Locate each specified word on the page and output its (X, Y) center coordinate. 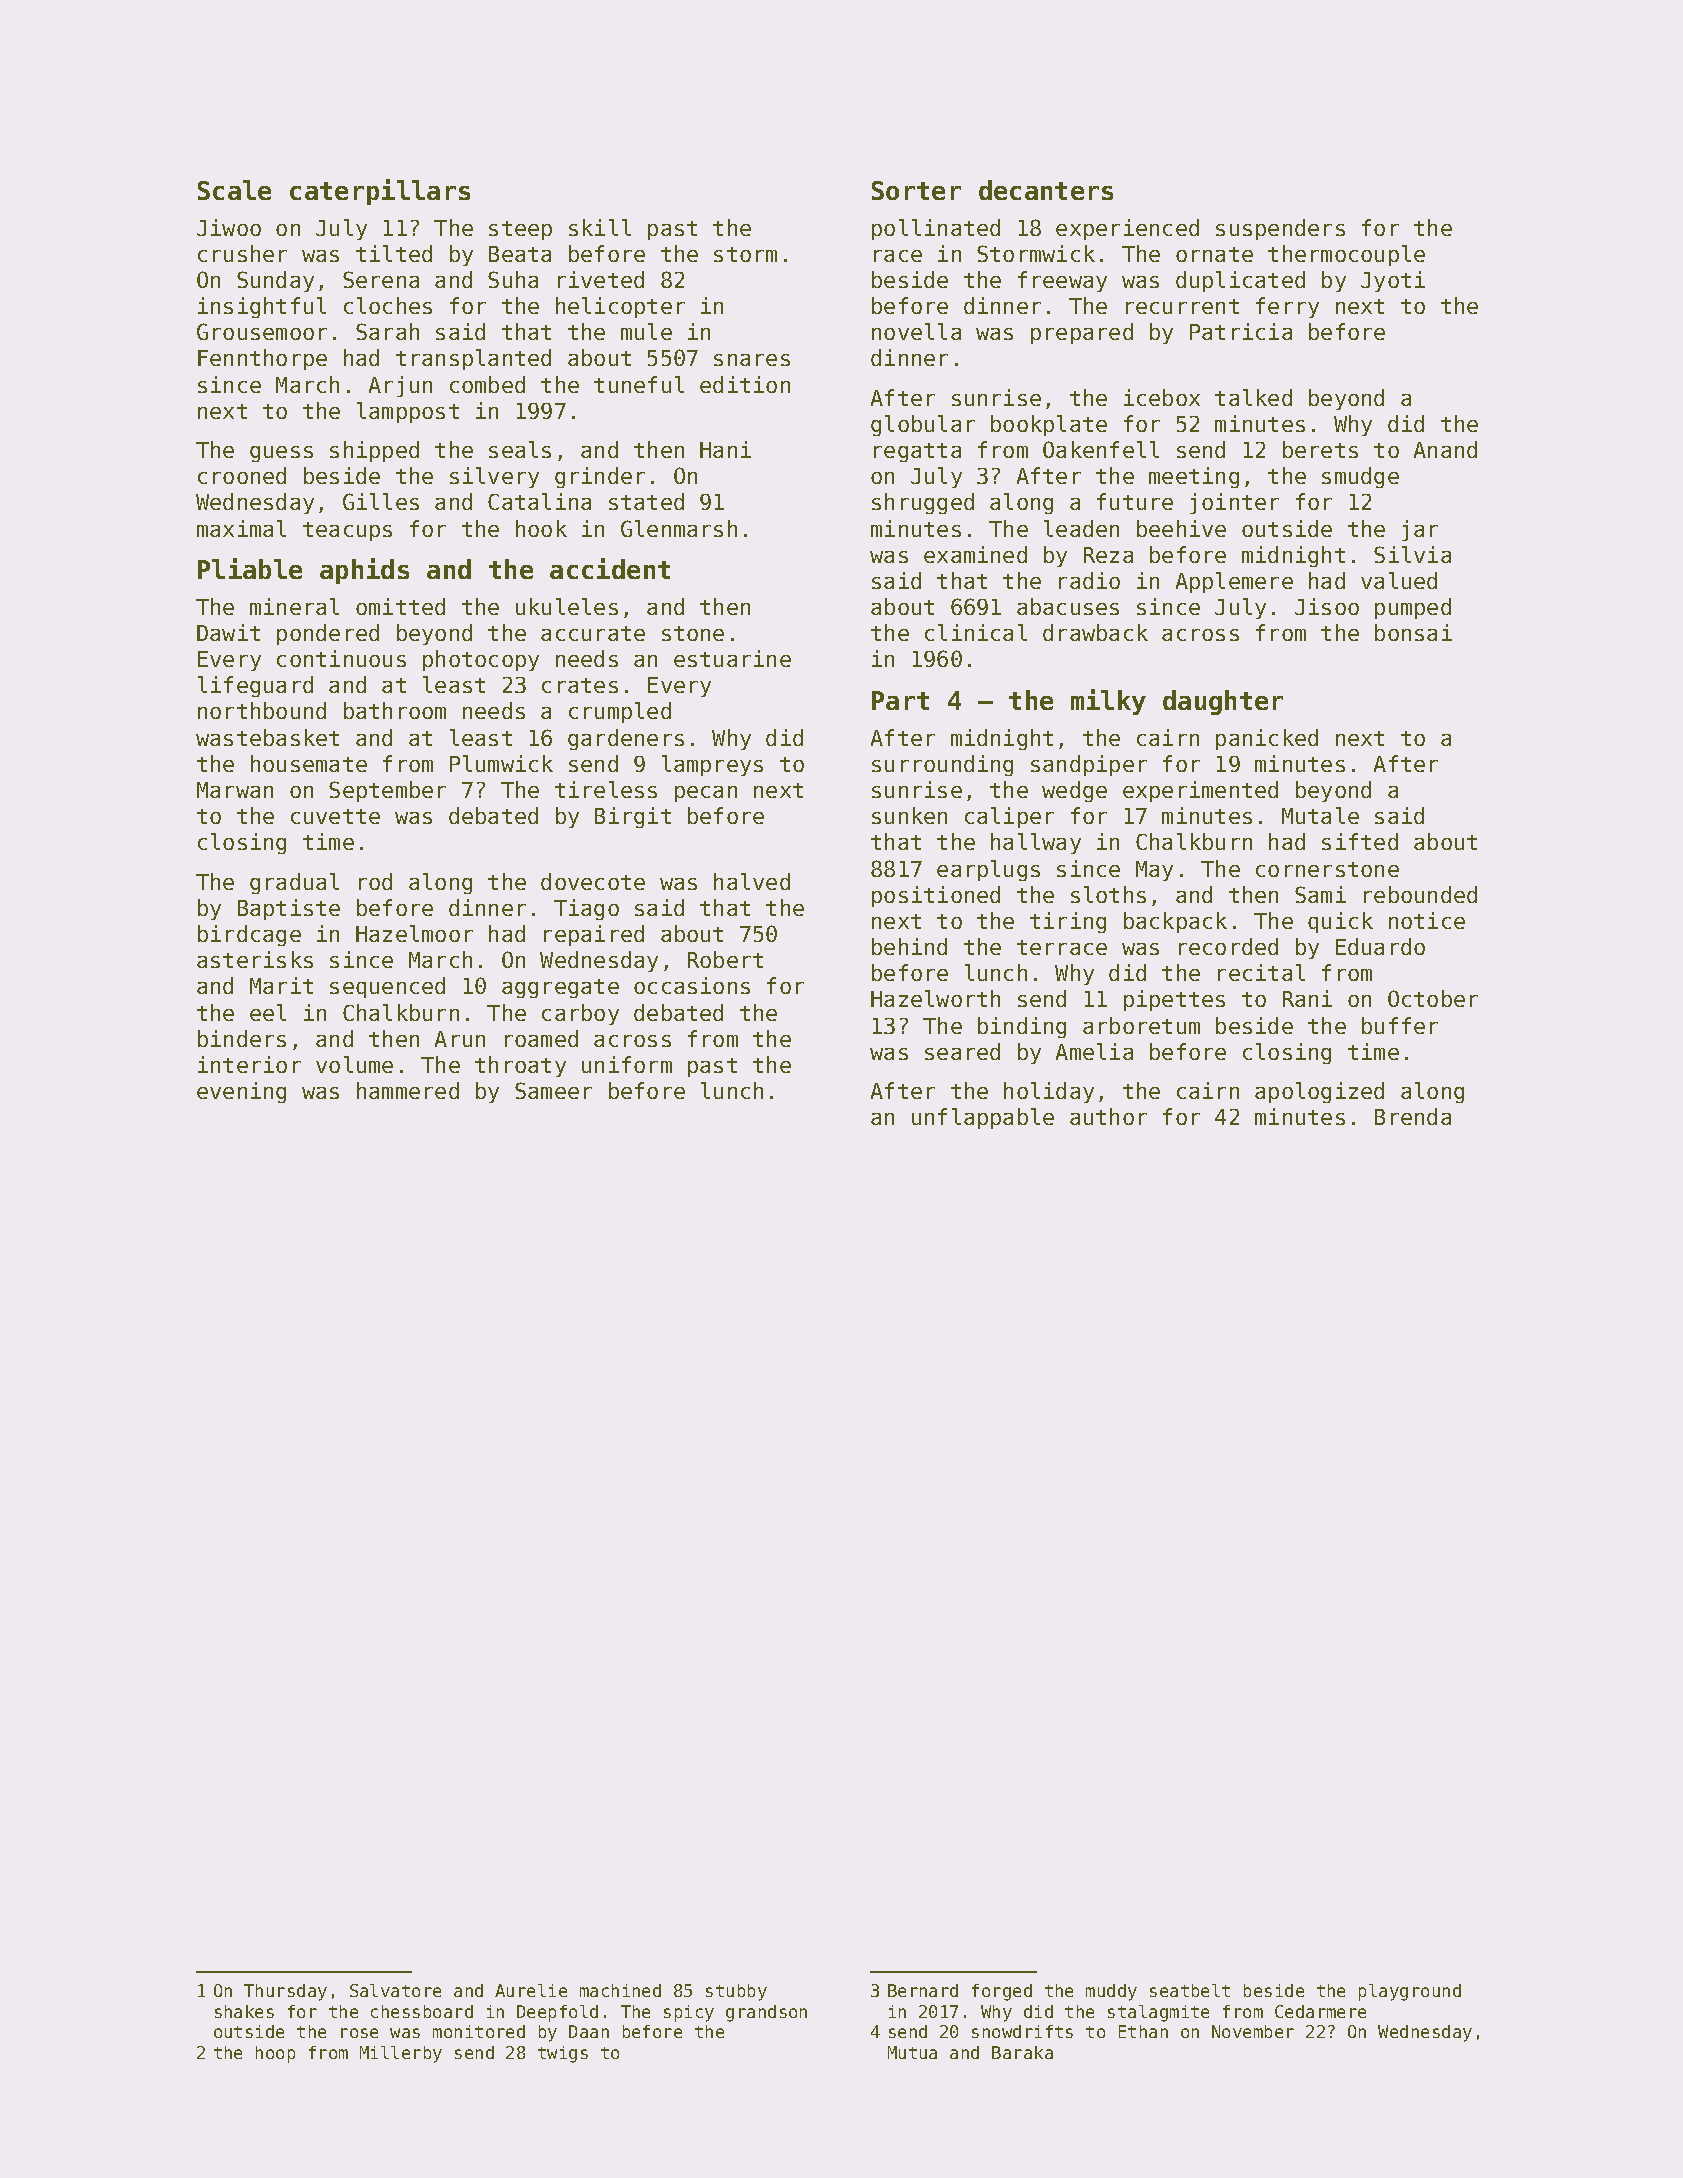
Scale (234, 190)
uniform (627, 1064)
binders (242, 1038)
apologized (1319, 1092)
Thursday (285, 1992)
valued (1399, 580)
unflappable (983, 1118)
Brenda (1413, 1116)
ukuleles (567, 606)
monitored (479, 2031)
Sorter (916, 190)
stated (646, 501)
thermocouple (1346, 255)
